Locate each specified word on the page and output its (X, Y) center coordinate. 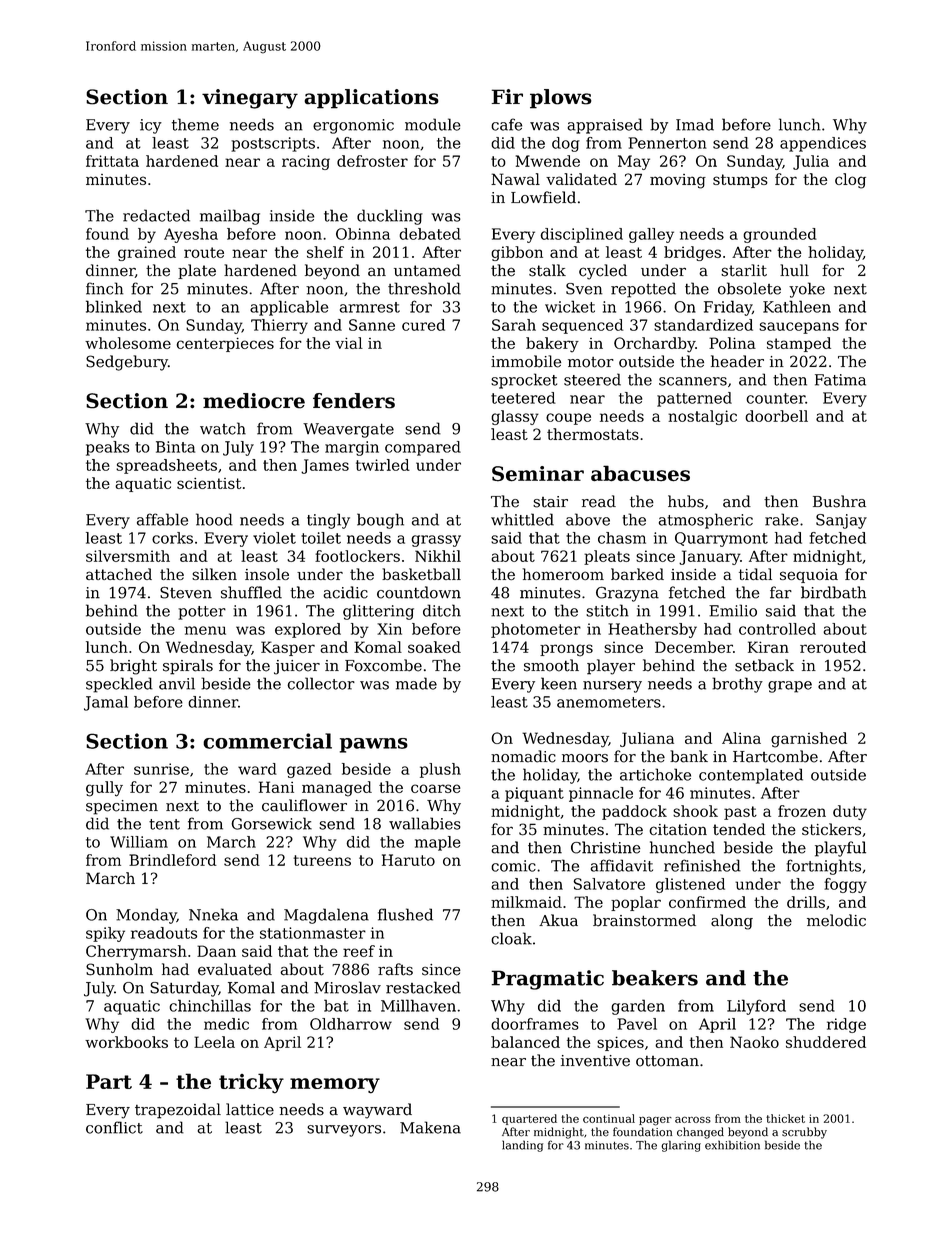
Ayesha (191, 235)
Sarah (514, 325)
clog (850, 181)
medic (226, 1024)
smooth (551, 665)
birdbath (833, 592)
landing (522, 1146)
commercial (267, 741)
